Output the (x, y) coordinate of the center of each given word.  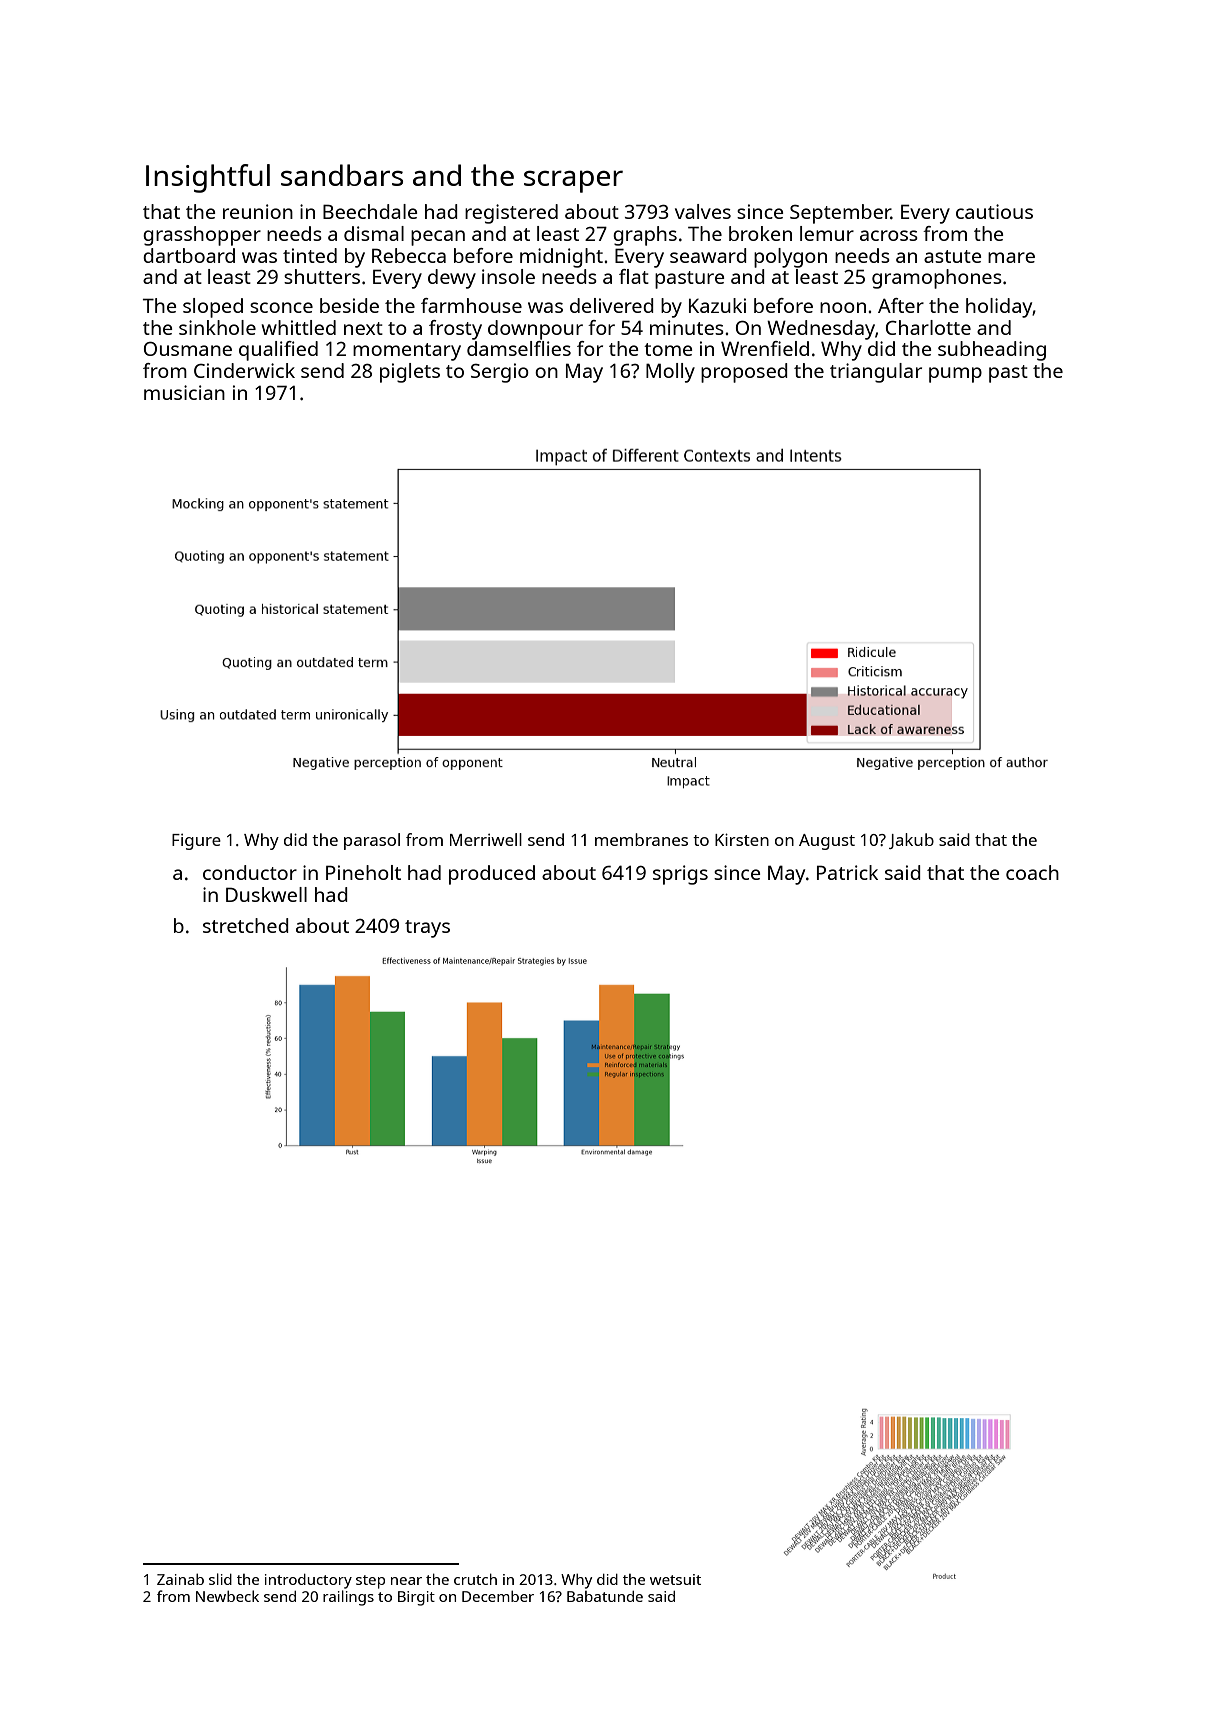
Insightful (208, 178)
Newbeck (227, 1596)
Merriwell (486, 839)
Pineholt (363, 872)
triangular (876, 373)
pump (955, 375)
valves (703, 211)
